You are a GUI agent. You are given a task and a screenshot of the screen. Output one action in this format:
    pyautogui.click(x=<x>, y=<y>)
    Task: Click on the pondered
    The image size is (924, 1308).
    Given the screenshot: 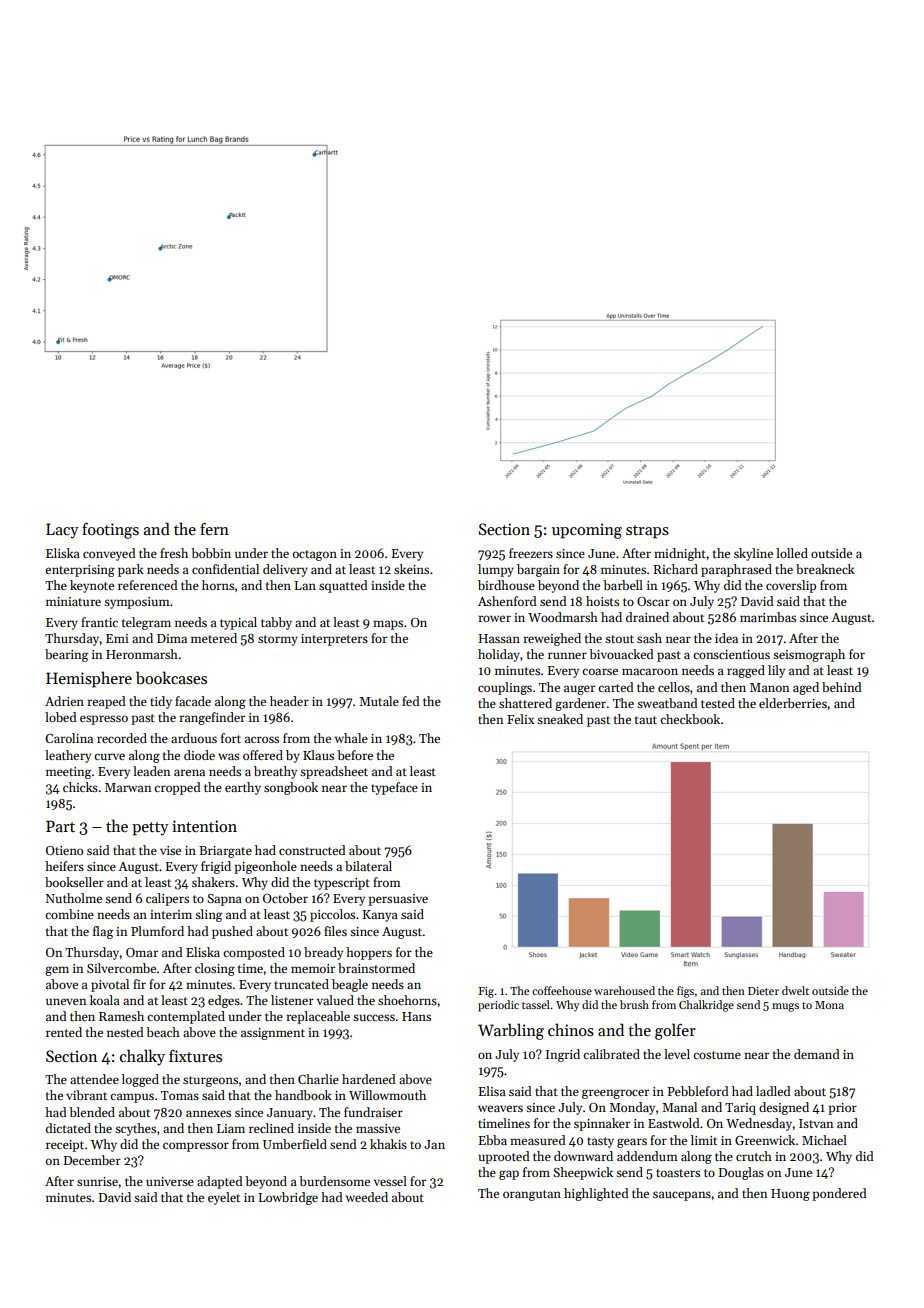 What is the action you would take?
    pyautogui.click(x=839, y=1194)
